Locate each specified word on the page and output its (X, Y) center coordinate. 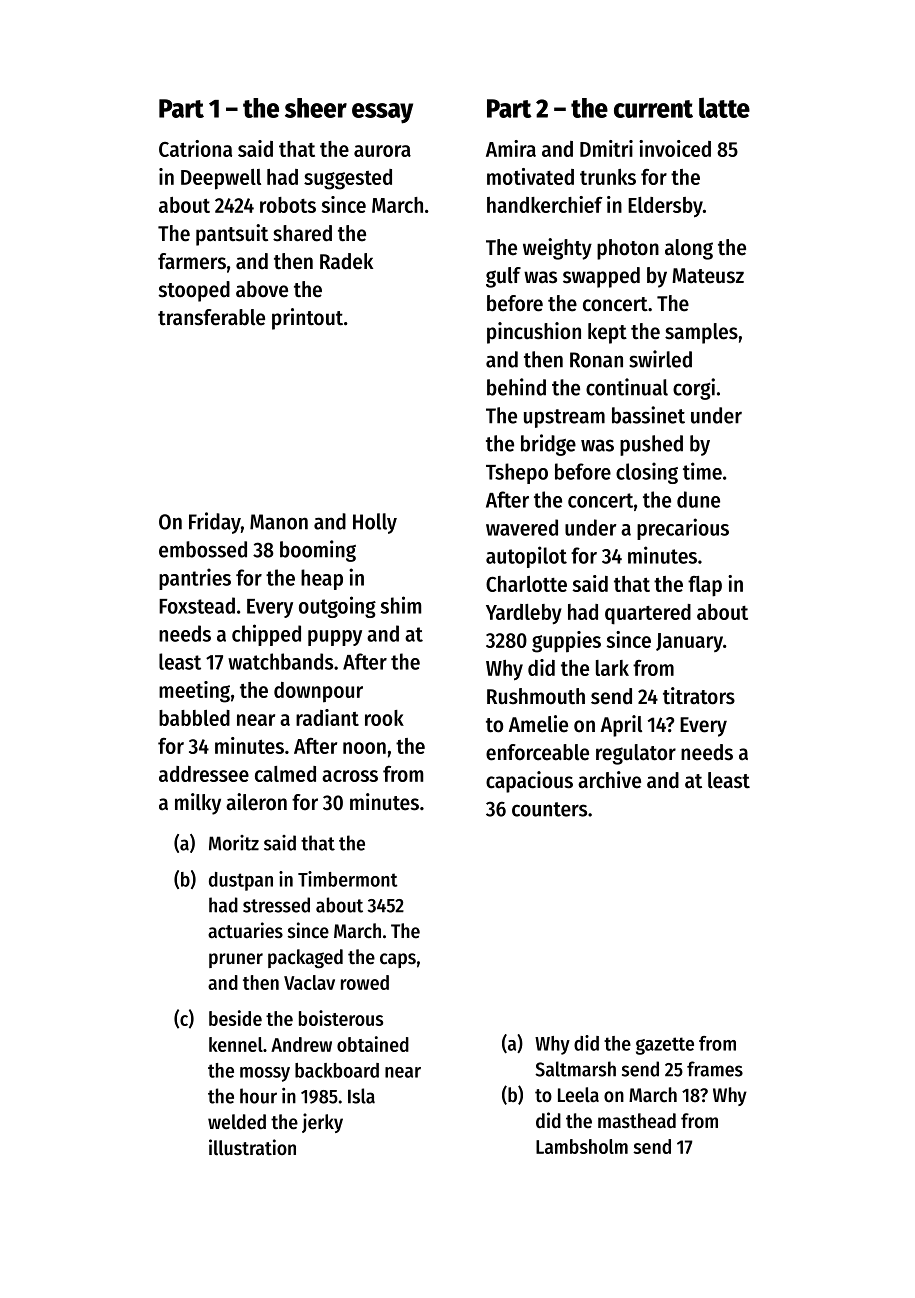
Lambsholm (582, 1146)
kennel (236, 1044)
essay (382, 113)
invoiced (675, 148)
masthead (637, 1121)
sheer (316, 108)
